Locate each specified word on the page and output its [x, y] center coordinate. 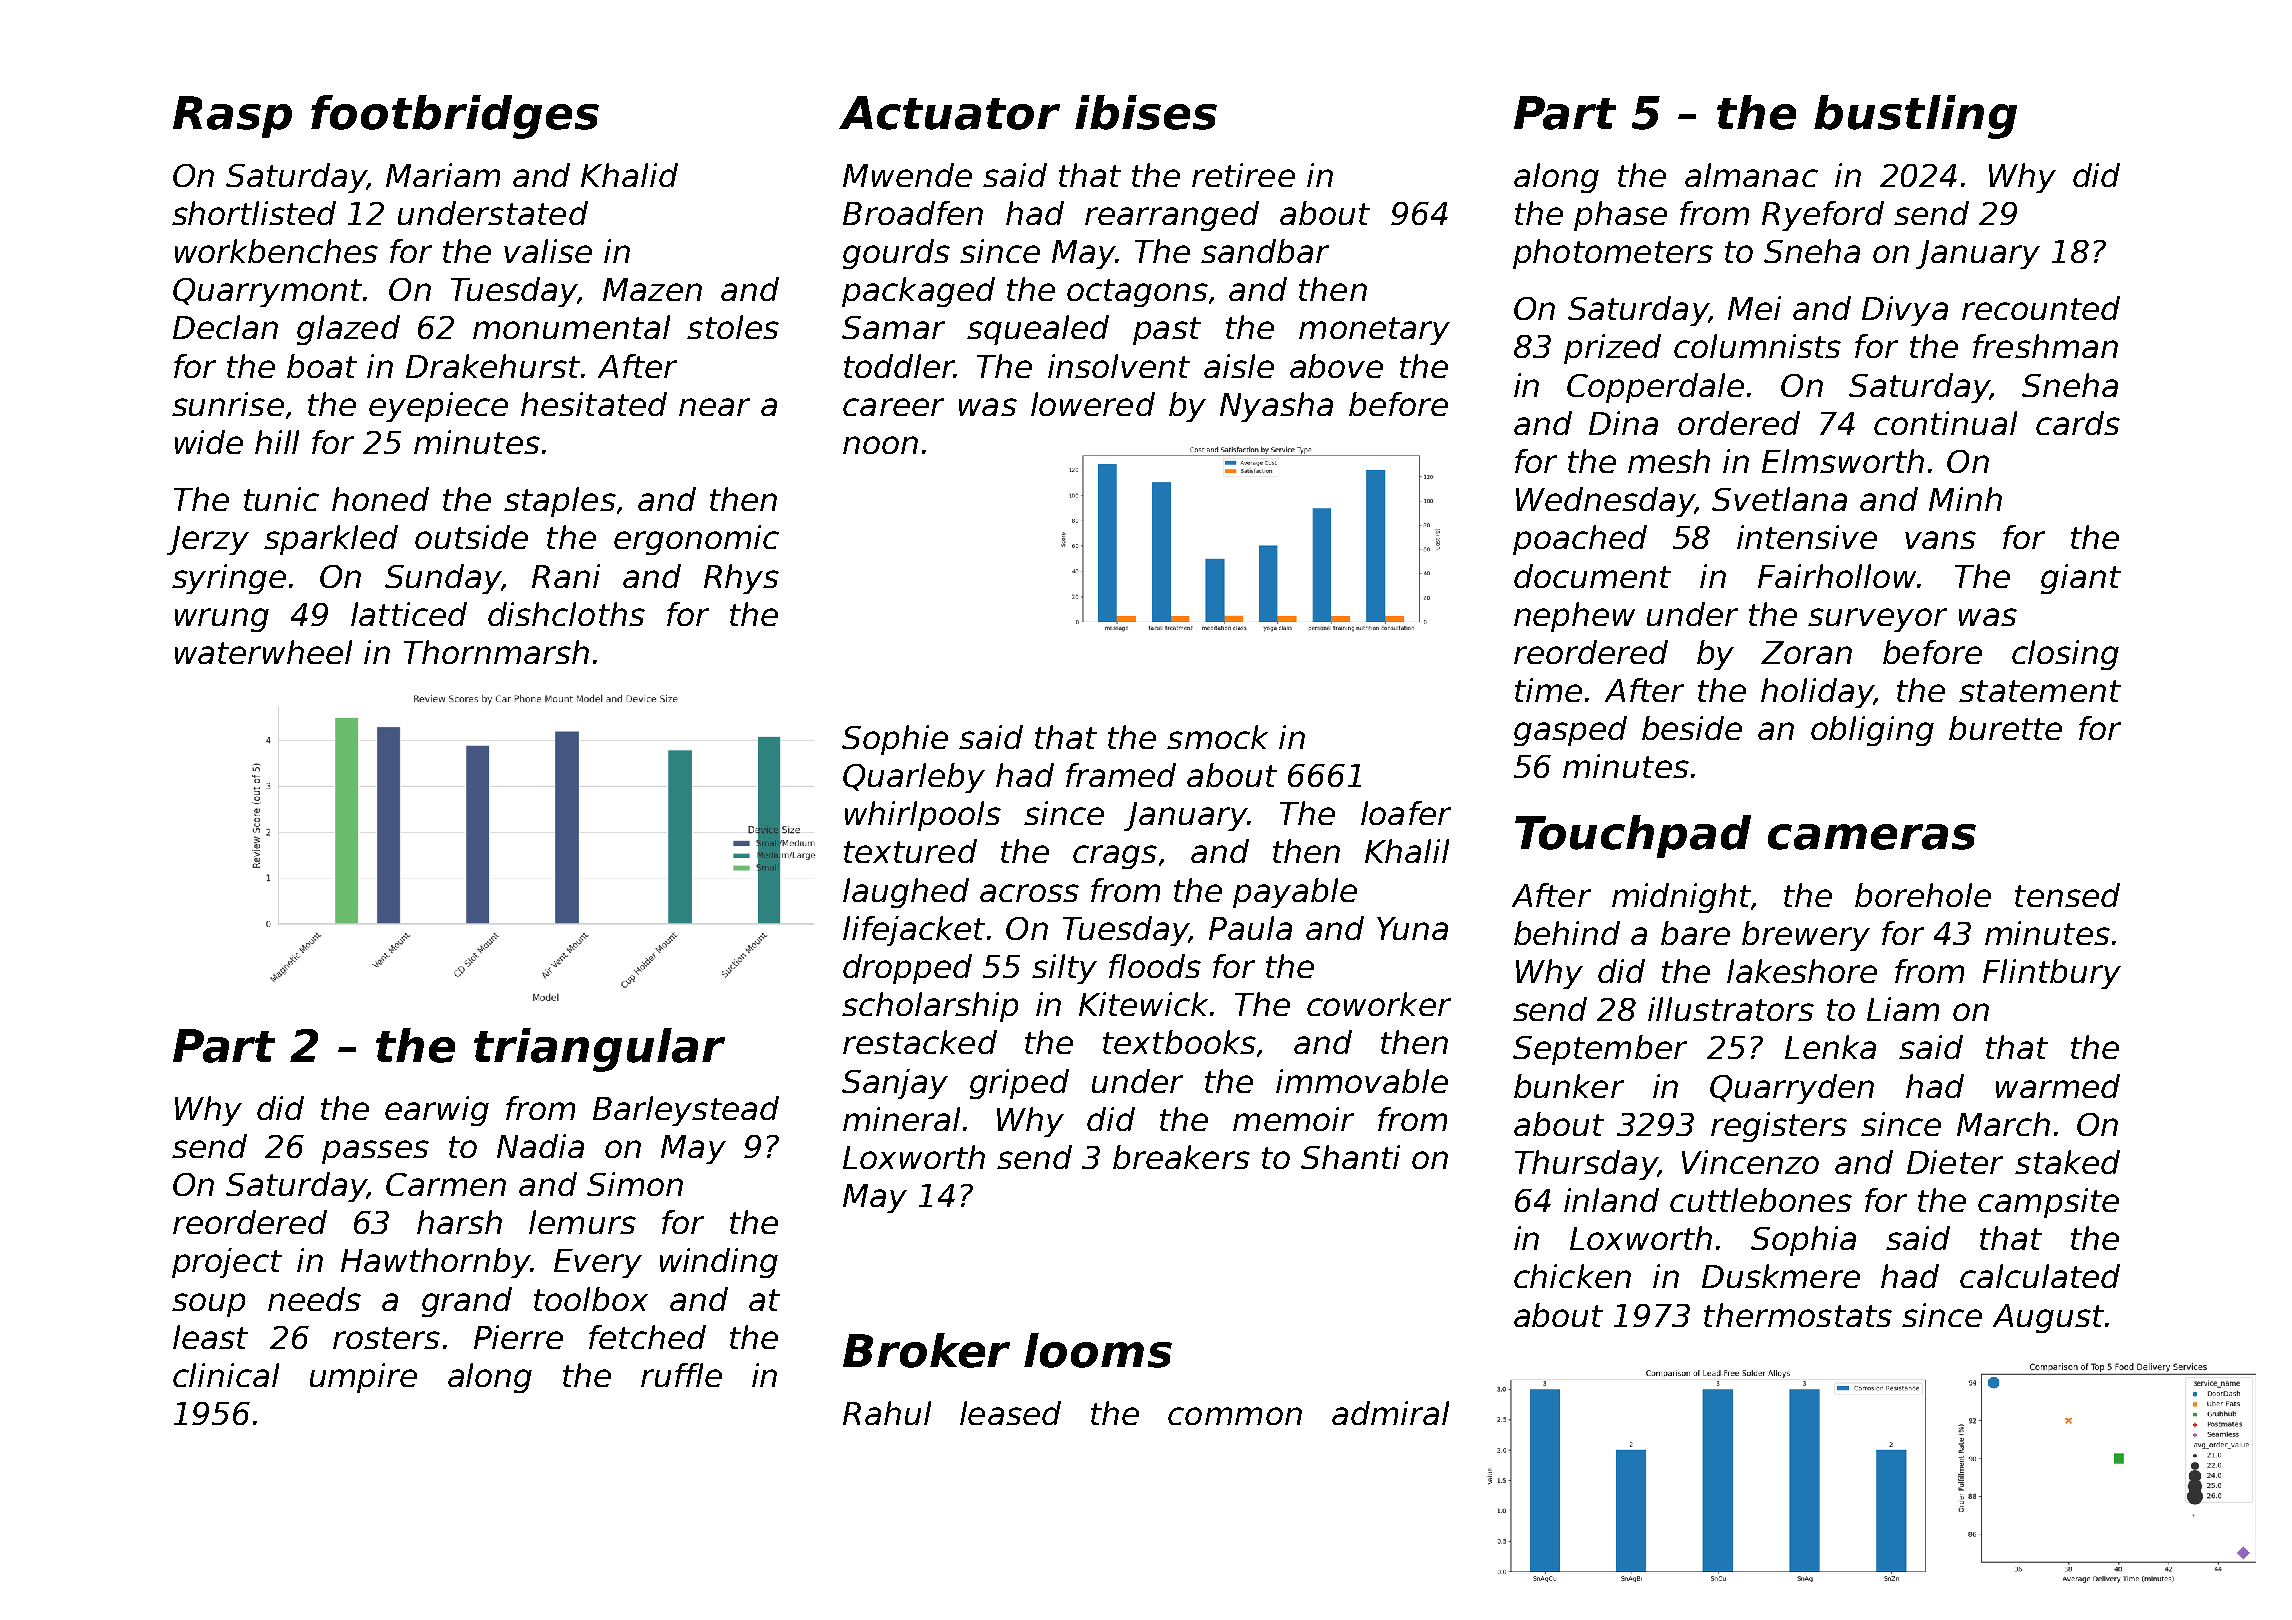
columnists [1757, 346]
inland [1611, 1200]
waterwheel [263, 652]
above [1336, 366]
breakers [1181, 1157]
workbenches [276, 251]
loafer [1406, 813]
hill [277, 442]
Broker [926, 1350]
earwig [437, 1111]
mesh [1669, 461]
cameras [1872, 837]
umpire [363, 1378]
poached [1580, 540]
